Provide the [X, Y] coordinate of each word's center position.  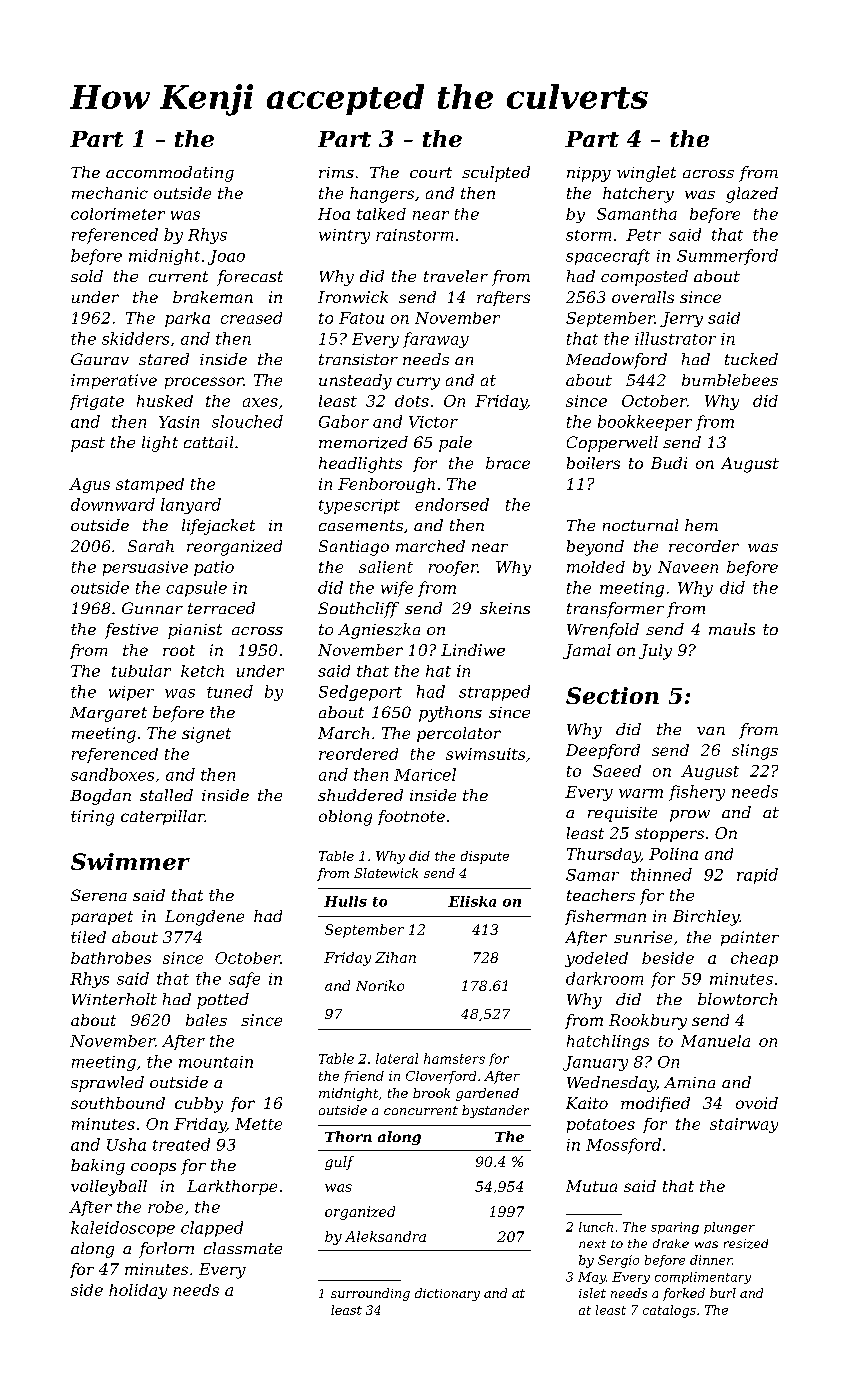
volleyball [109, 1188]
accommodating [170, 174]
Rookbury [648, 1022]
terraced [221, 608]
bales [206, 1020]
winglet [646, 174]
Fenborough [386, 485]
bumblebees [730, 380]
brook [431, 1093]
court [431, 172]
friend [364, 1077]
